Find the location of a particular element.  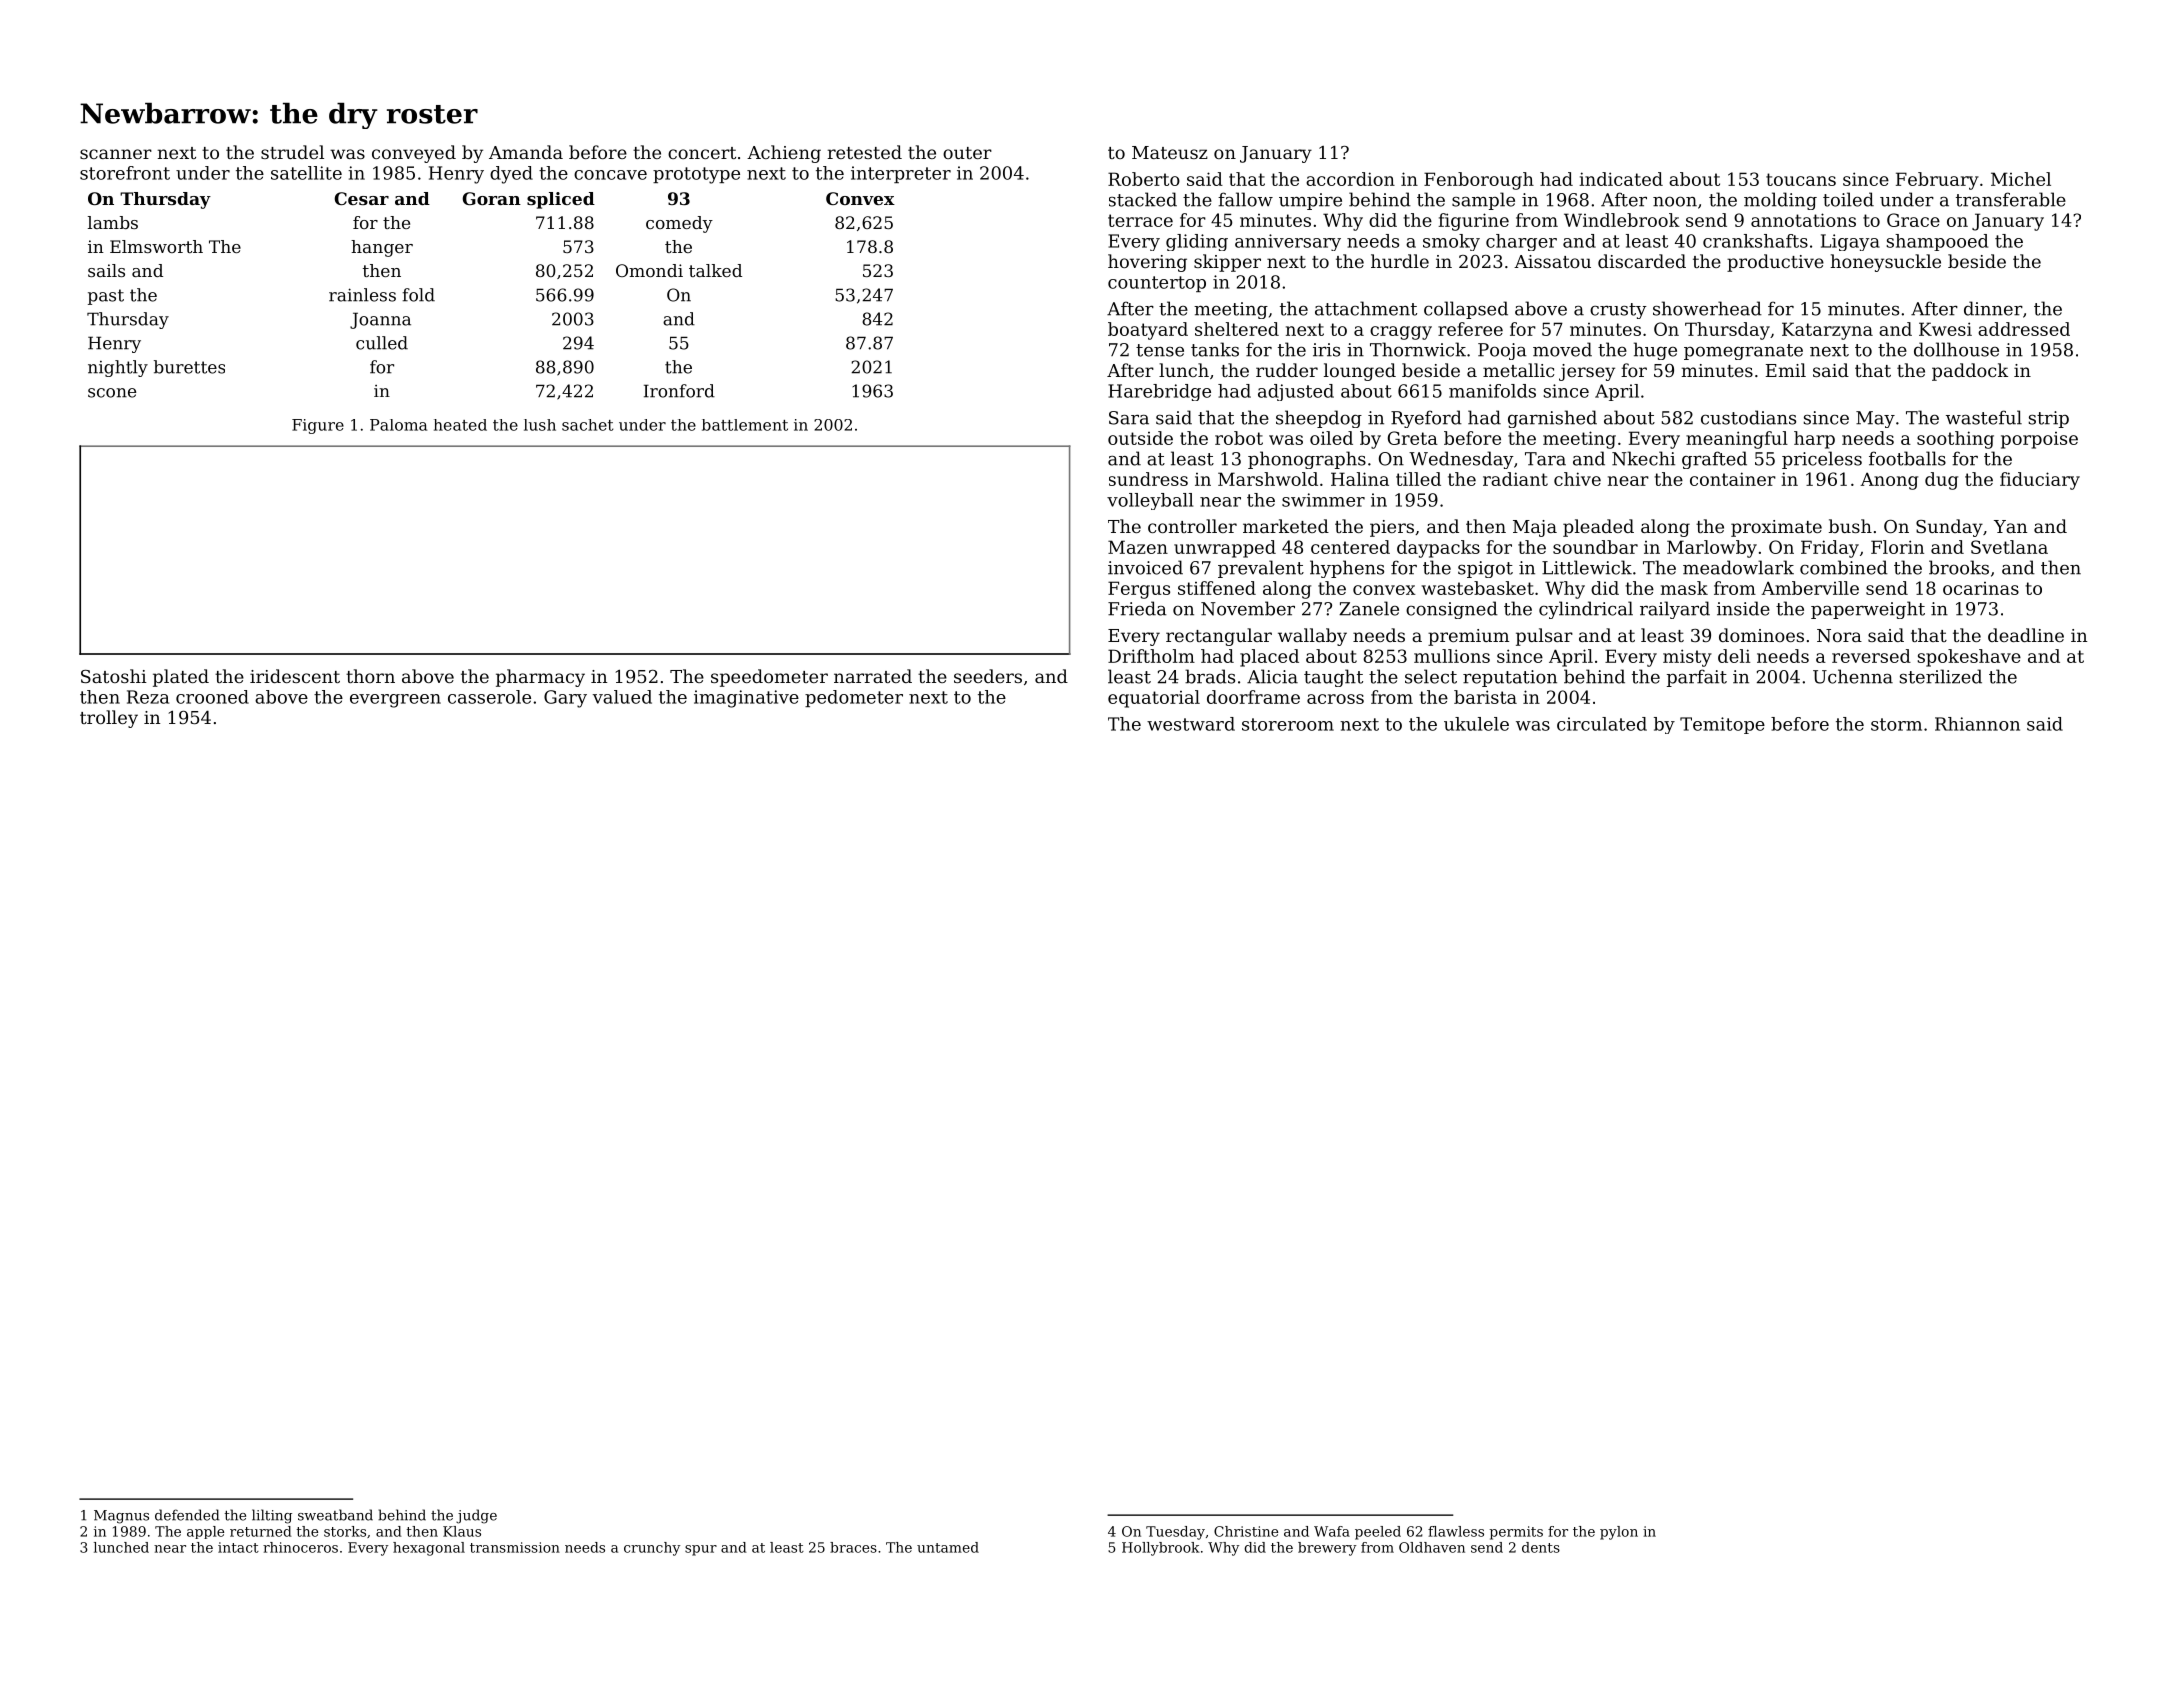

Temitope is located at coordinates (1722, 725).
